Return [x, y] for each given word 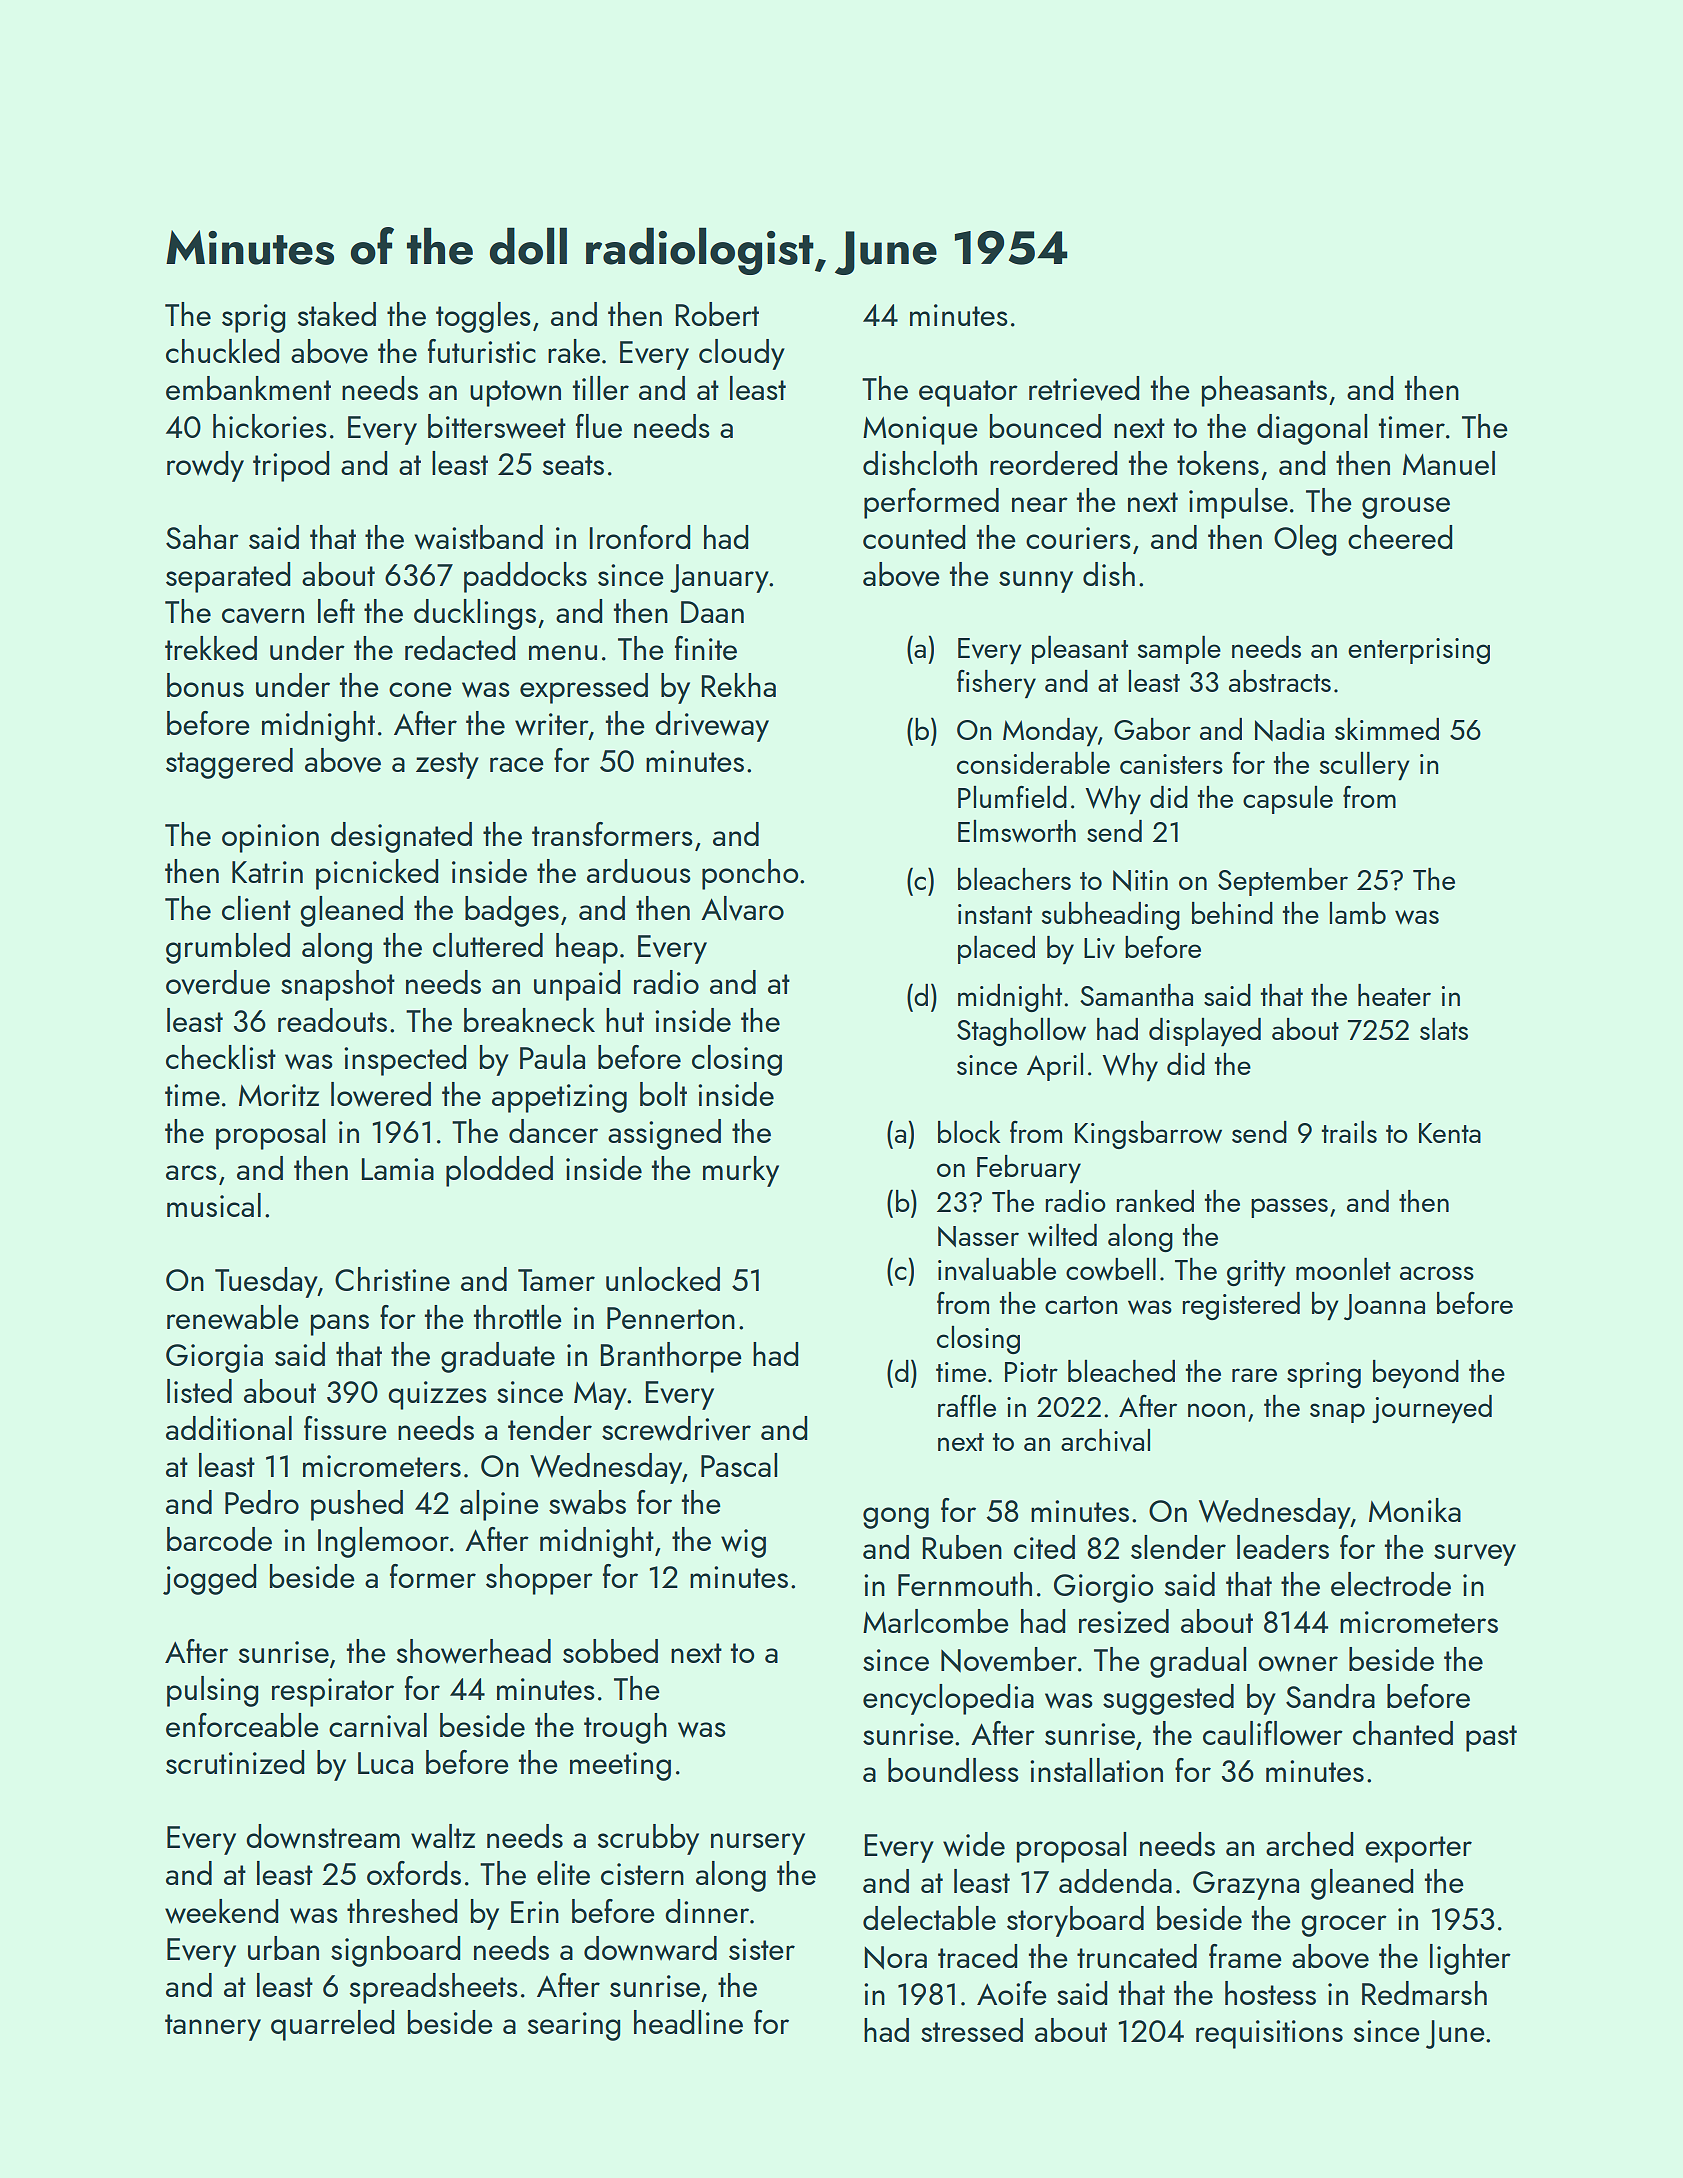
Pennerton [671, 1318]
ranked [1155, 1201]
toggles [483, 317]
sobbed [610, 1651]
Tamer [556, 1280]
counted [914, 537]
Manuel [1449, 463]
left [336, 611]
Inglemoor [383, 1542]
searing [574, 2026]
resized [1124, 1621]
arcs [191, 1172]
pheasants [1264, 391]
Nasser [978, 1236]
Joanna [1384, 1307]
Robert [717, 314]
